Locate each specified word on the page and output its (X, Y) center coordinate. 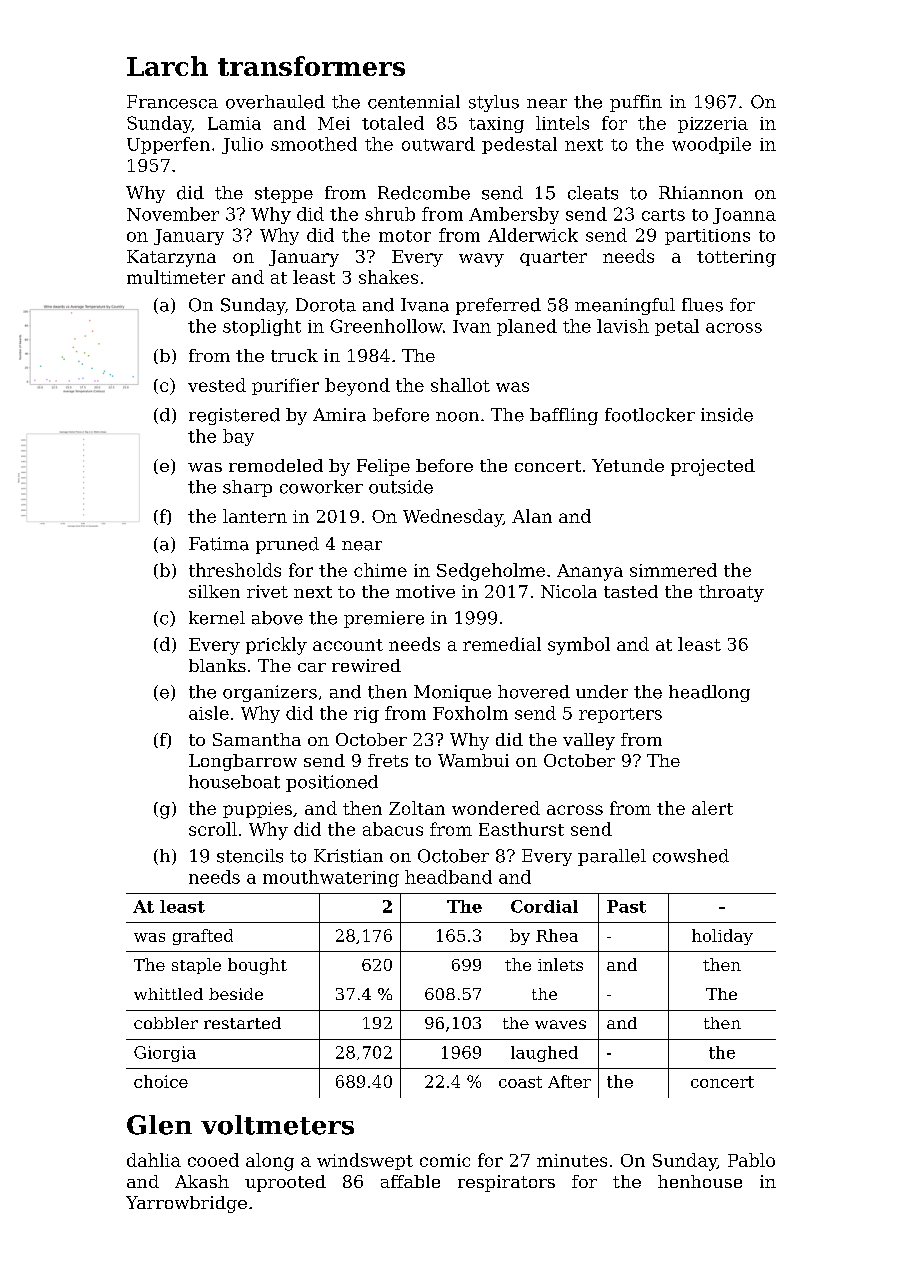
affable (410, 1181)
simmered (673, 570)
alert (712, 808)
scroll (213, 829)
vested (217, 385)
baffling (564, 416)
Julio (242, 145)
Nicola (569, 591)
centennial (414, 102)
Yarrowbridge (186, 1204)
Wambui (473, 760)
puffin (636, 103)
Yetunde (628, 465)
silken (214, 591)
